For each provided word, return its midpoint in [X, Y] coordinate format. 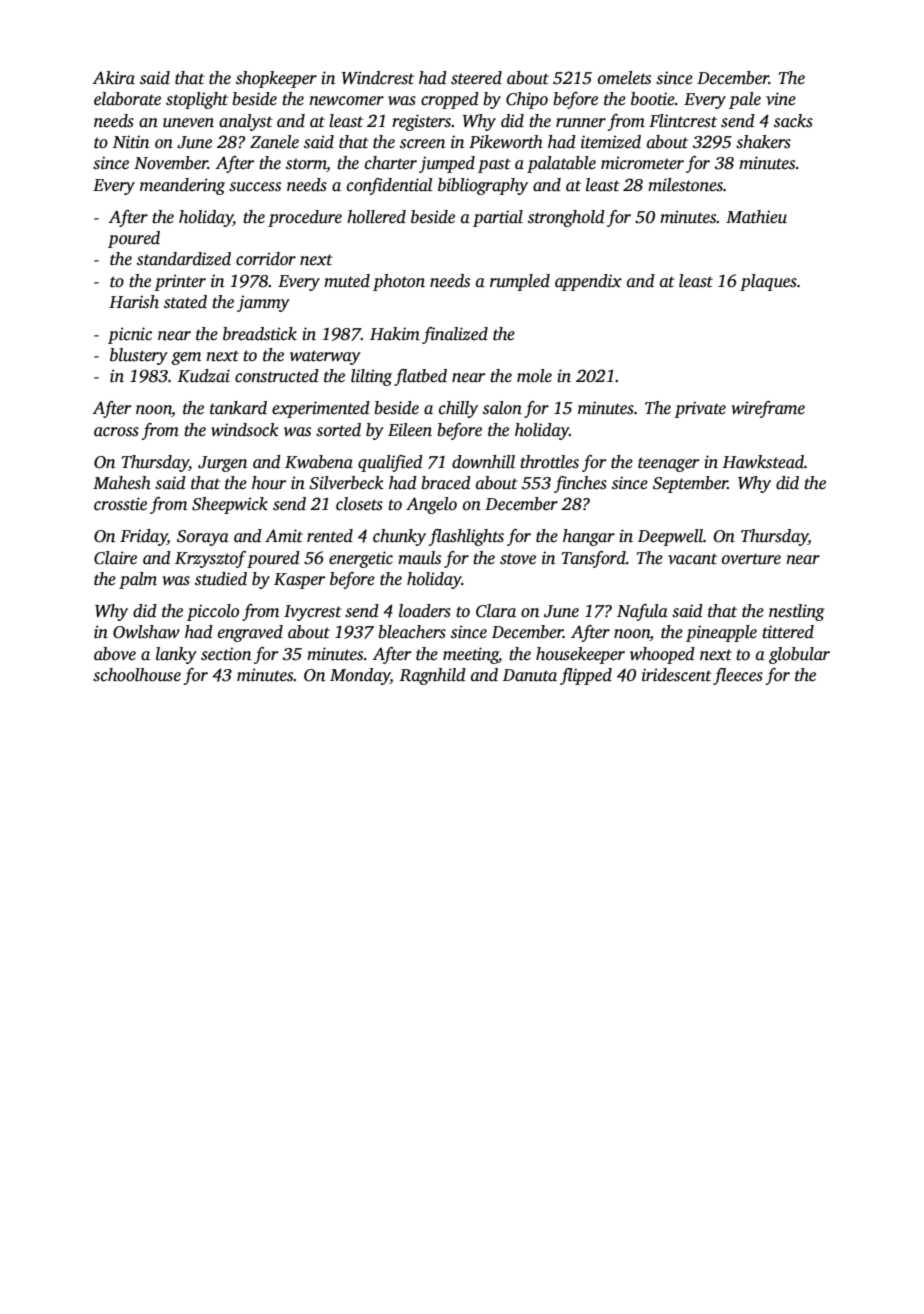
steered [476, 78]
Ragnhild [432, 676]
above [115, 654]
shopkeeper [276, 79]
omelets [624, 78]
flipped [586, 676]
